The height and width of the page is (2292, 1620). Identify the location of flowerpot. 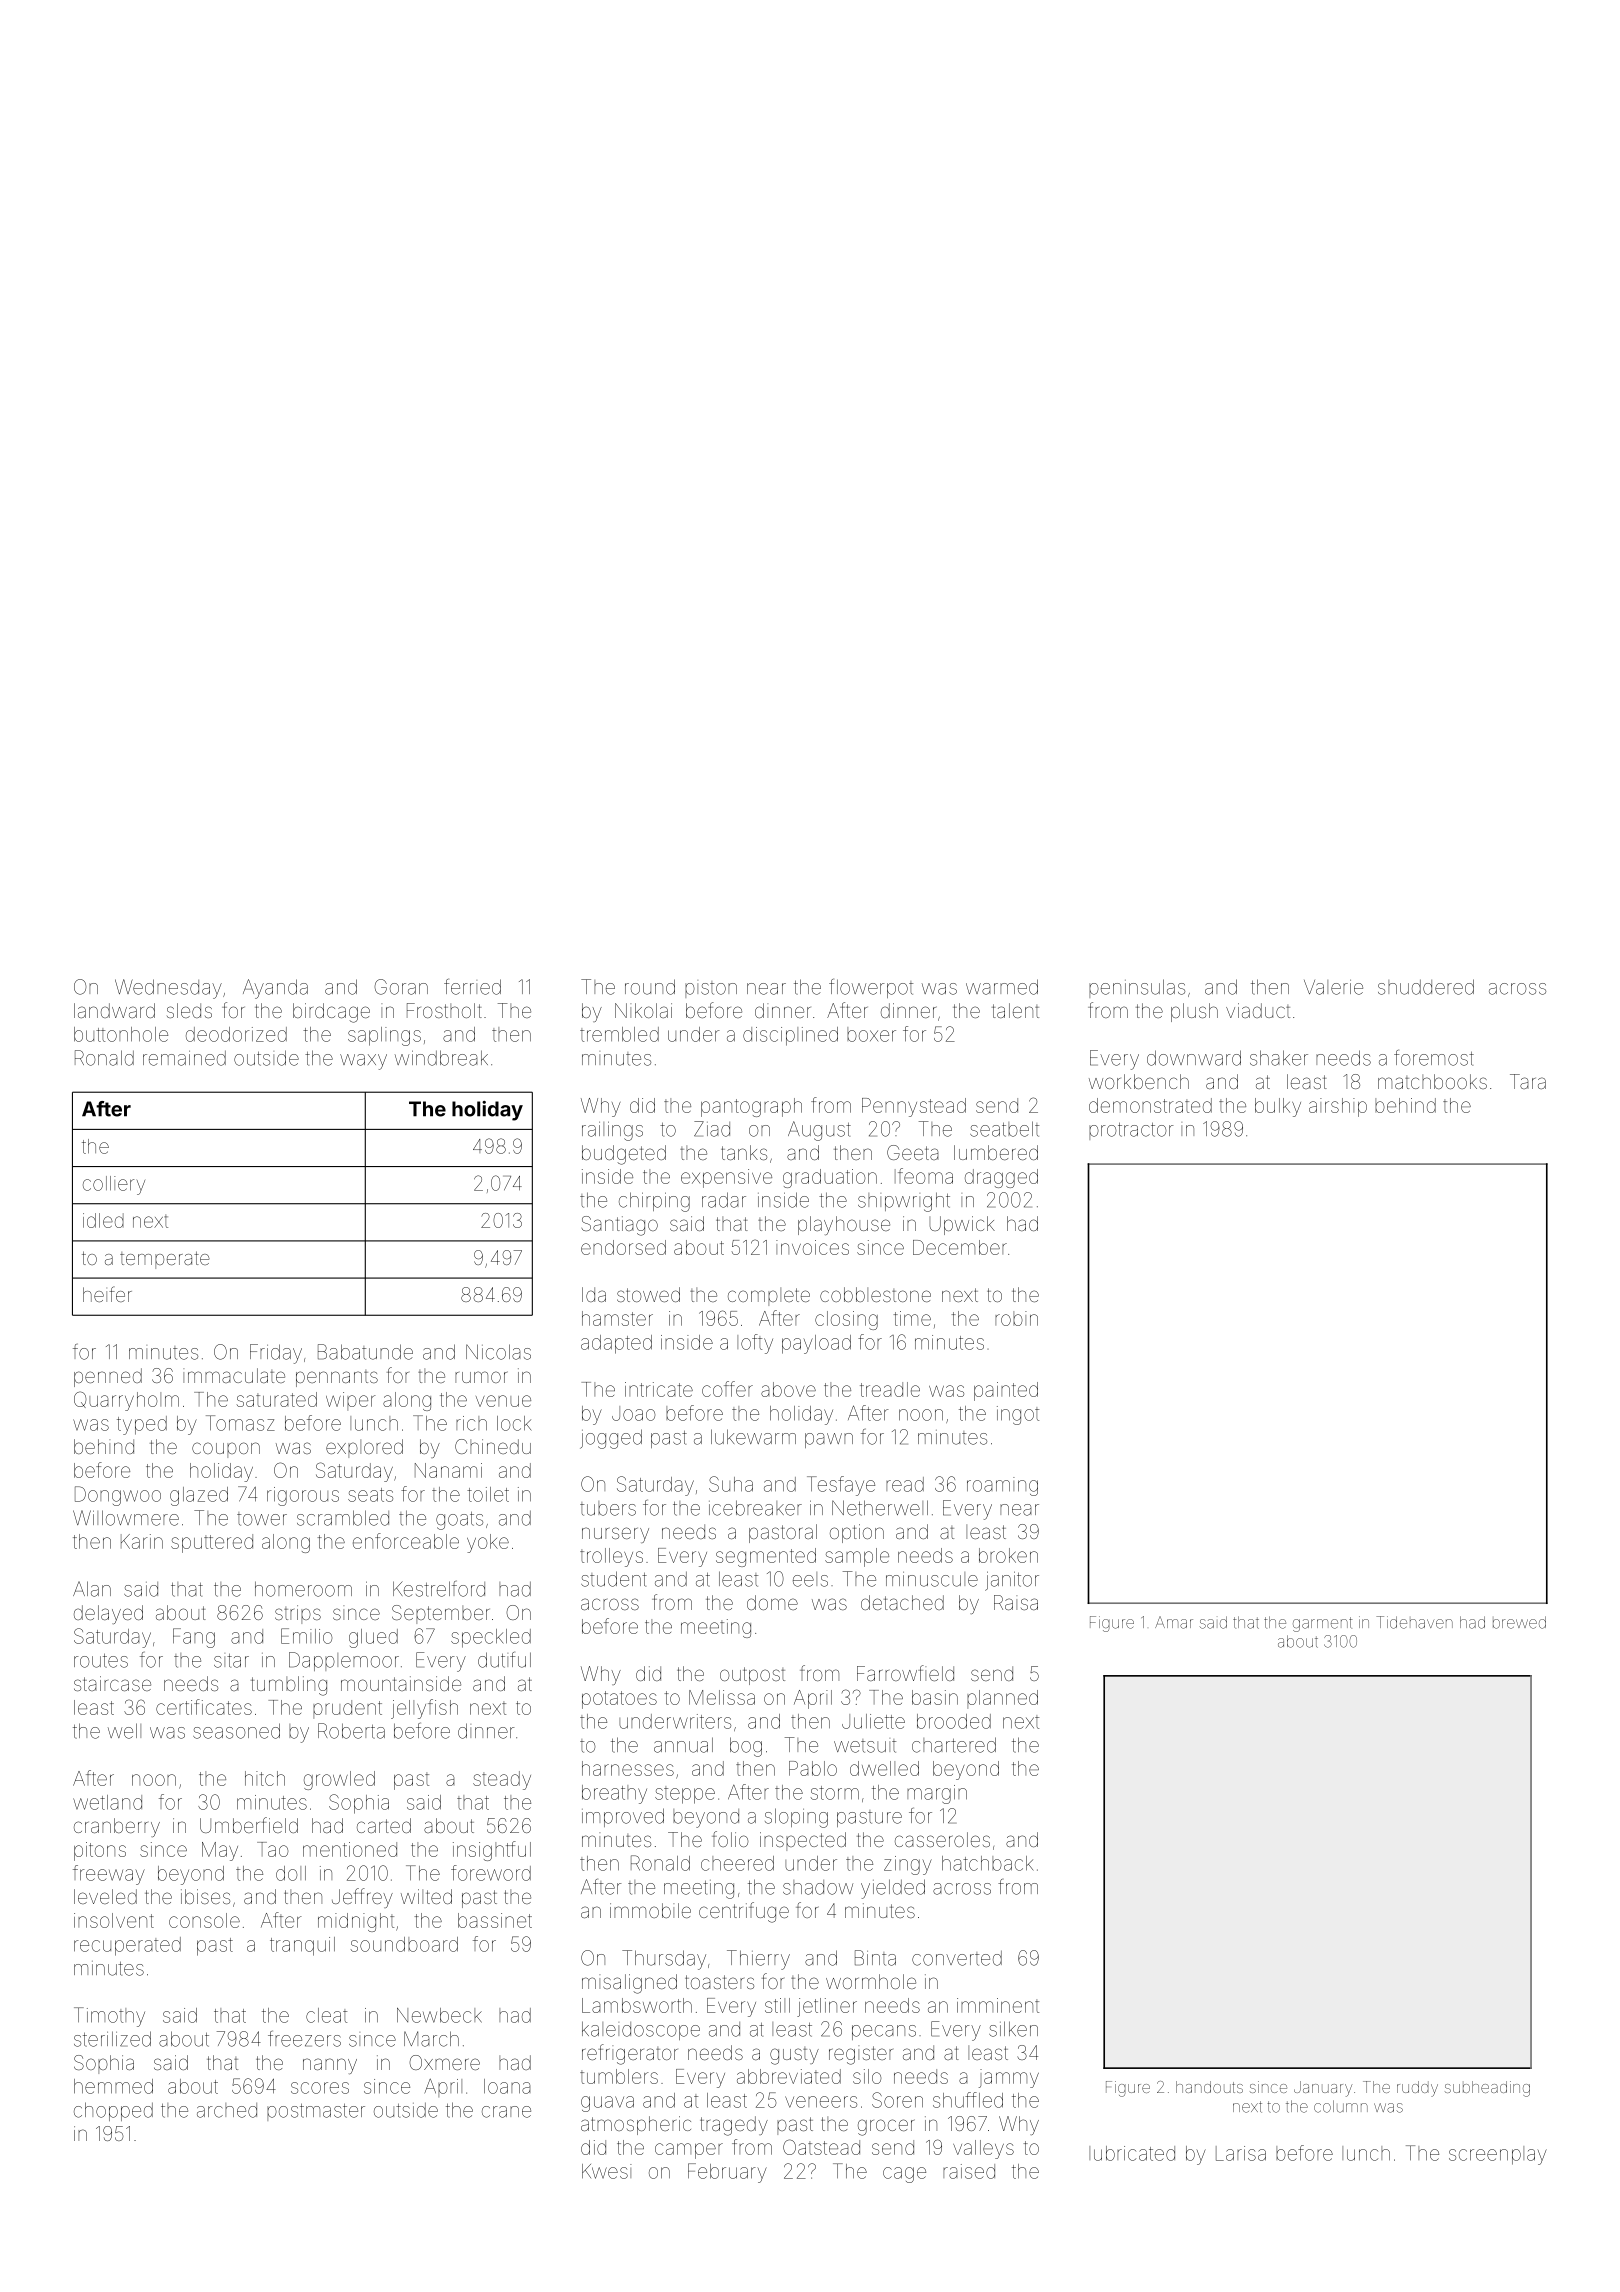
(871, 988).
